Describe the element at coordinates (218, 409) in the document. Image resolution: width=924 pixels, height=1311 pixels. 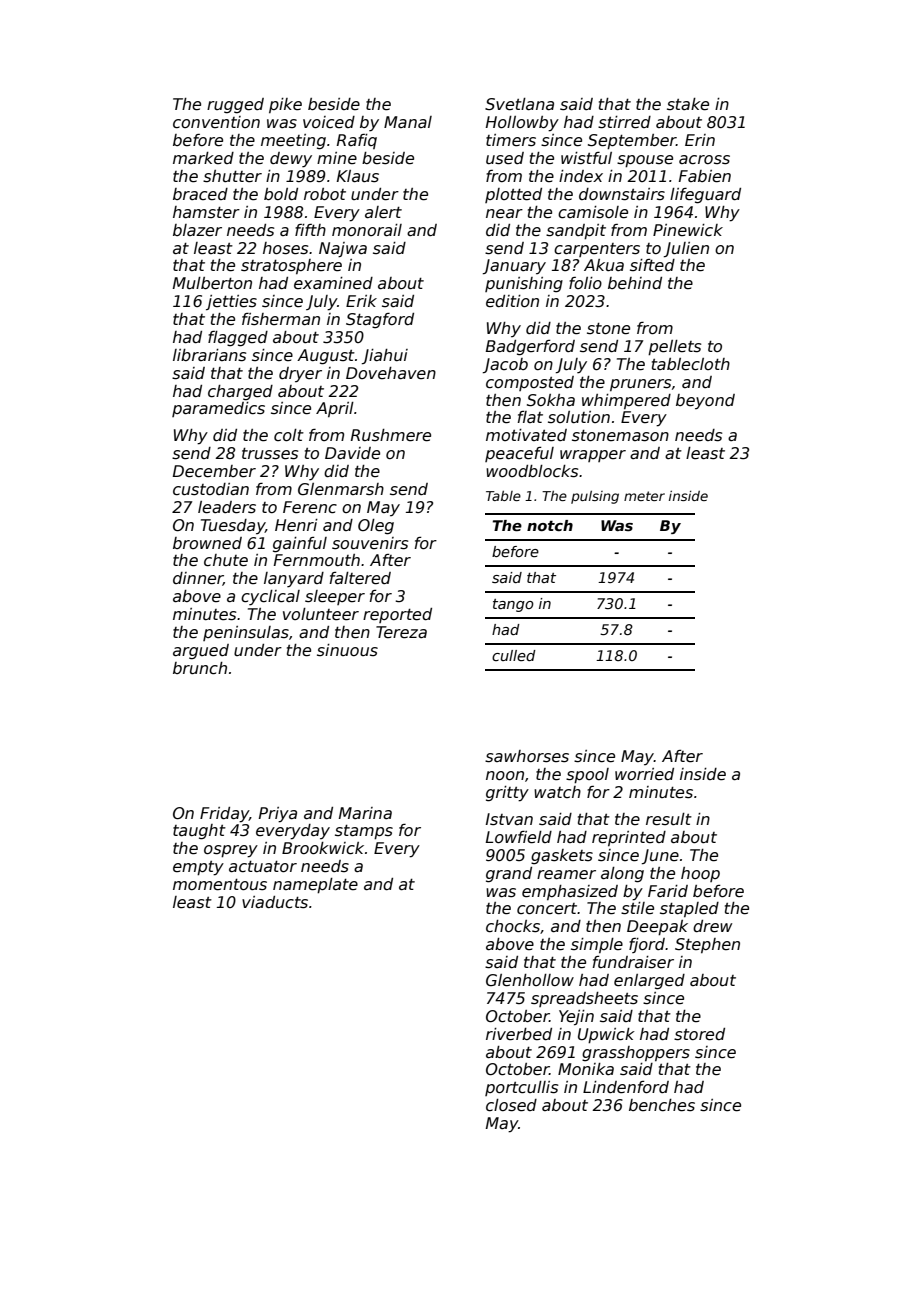
I see `paramedics` at that location.
